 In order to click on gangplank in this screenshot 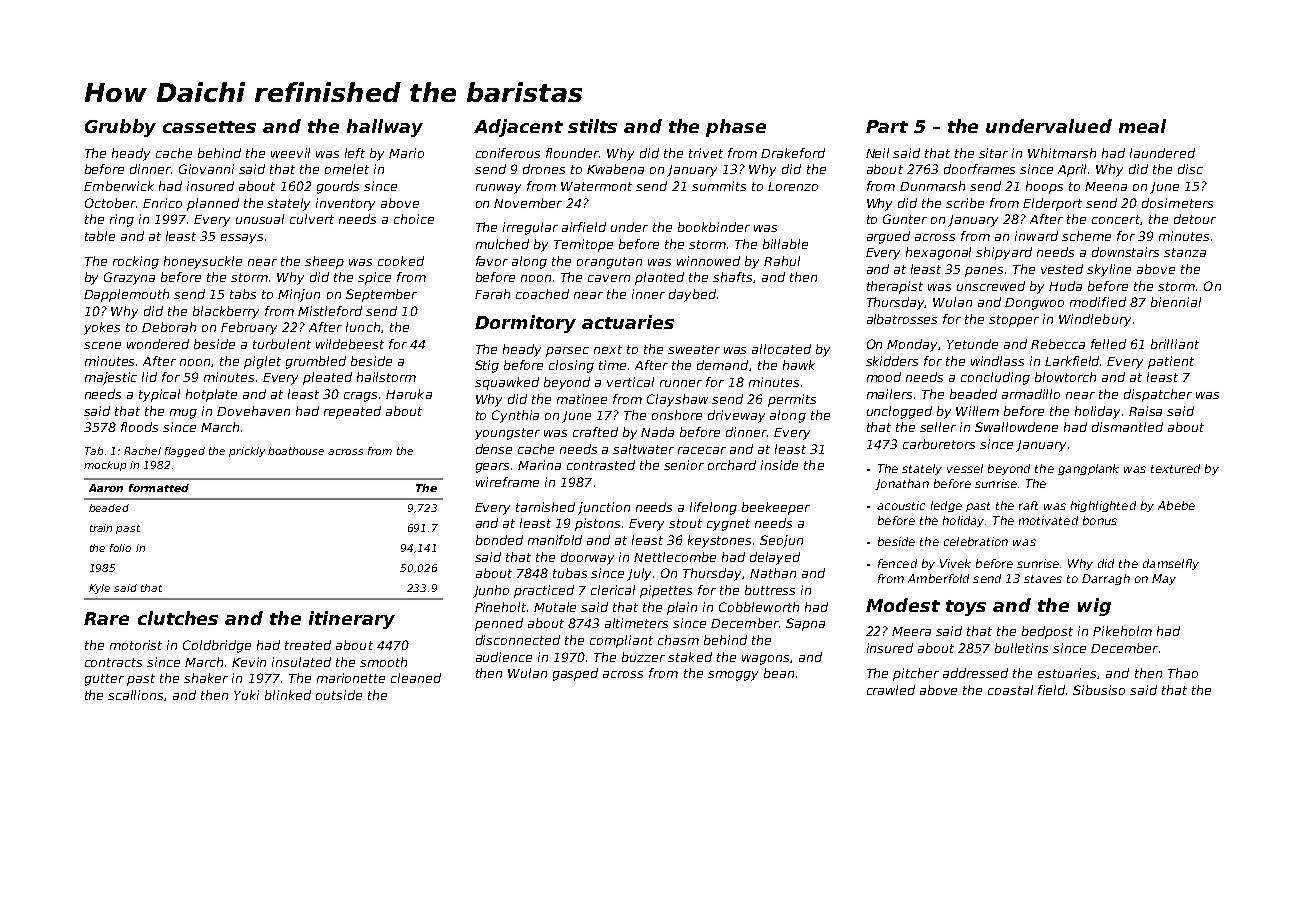, I will do `click(1088, 469)`.
